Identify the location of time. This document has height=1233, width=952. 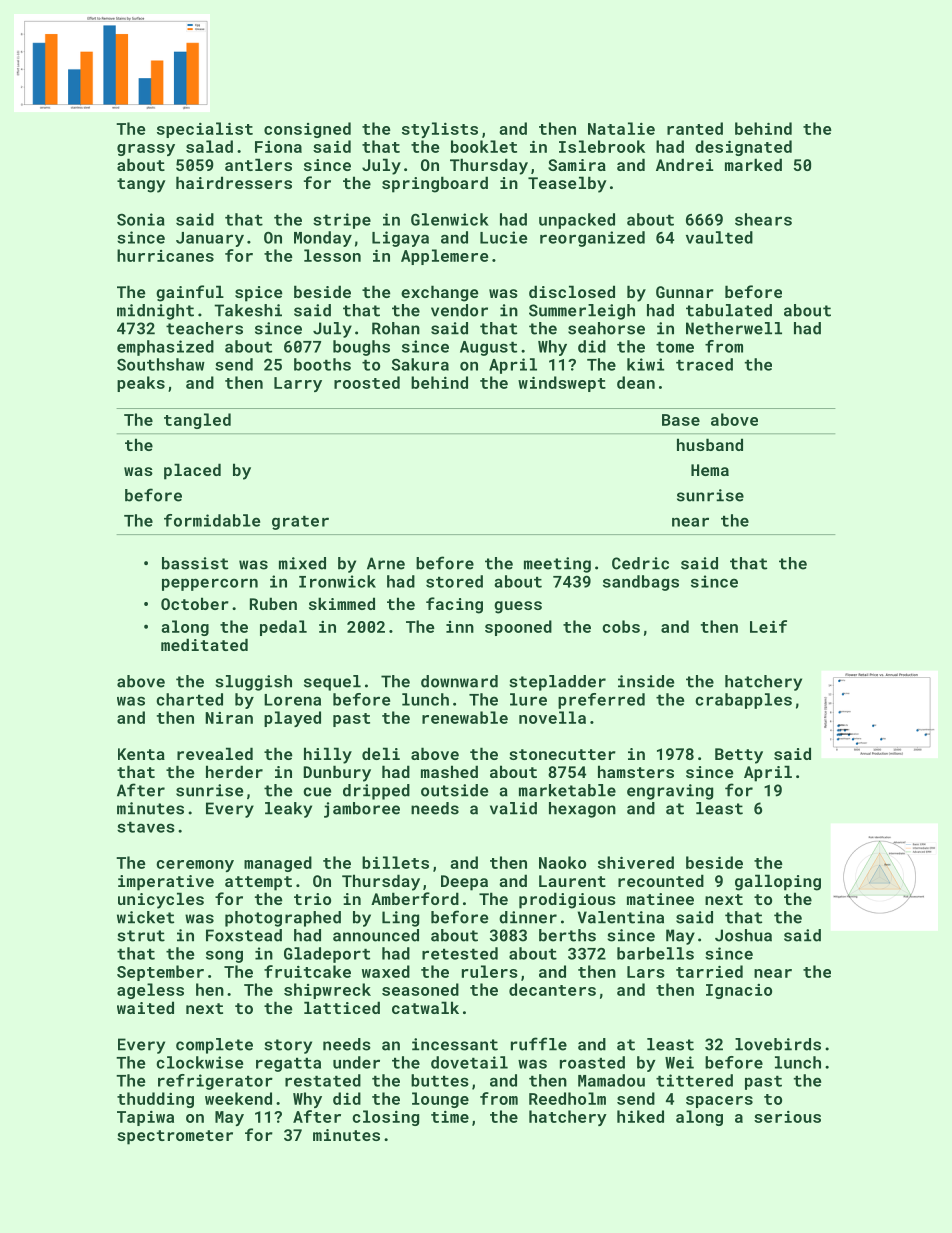
(450, 1117).
